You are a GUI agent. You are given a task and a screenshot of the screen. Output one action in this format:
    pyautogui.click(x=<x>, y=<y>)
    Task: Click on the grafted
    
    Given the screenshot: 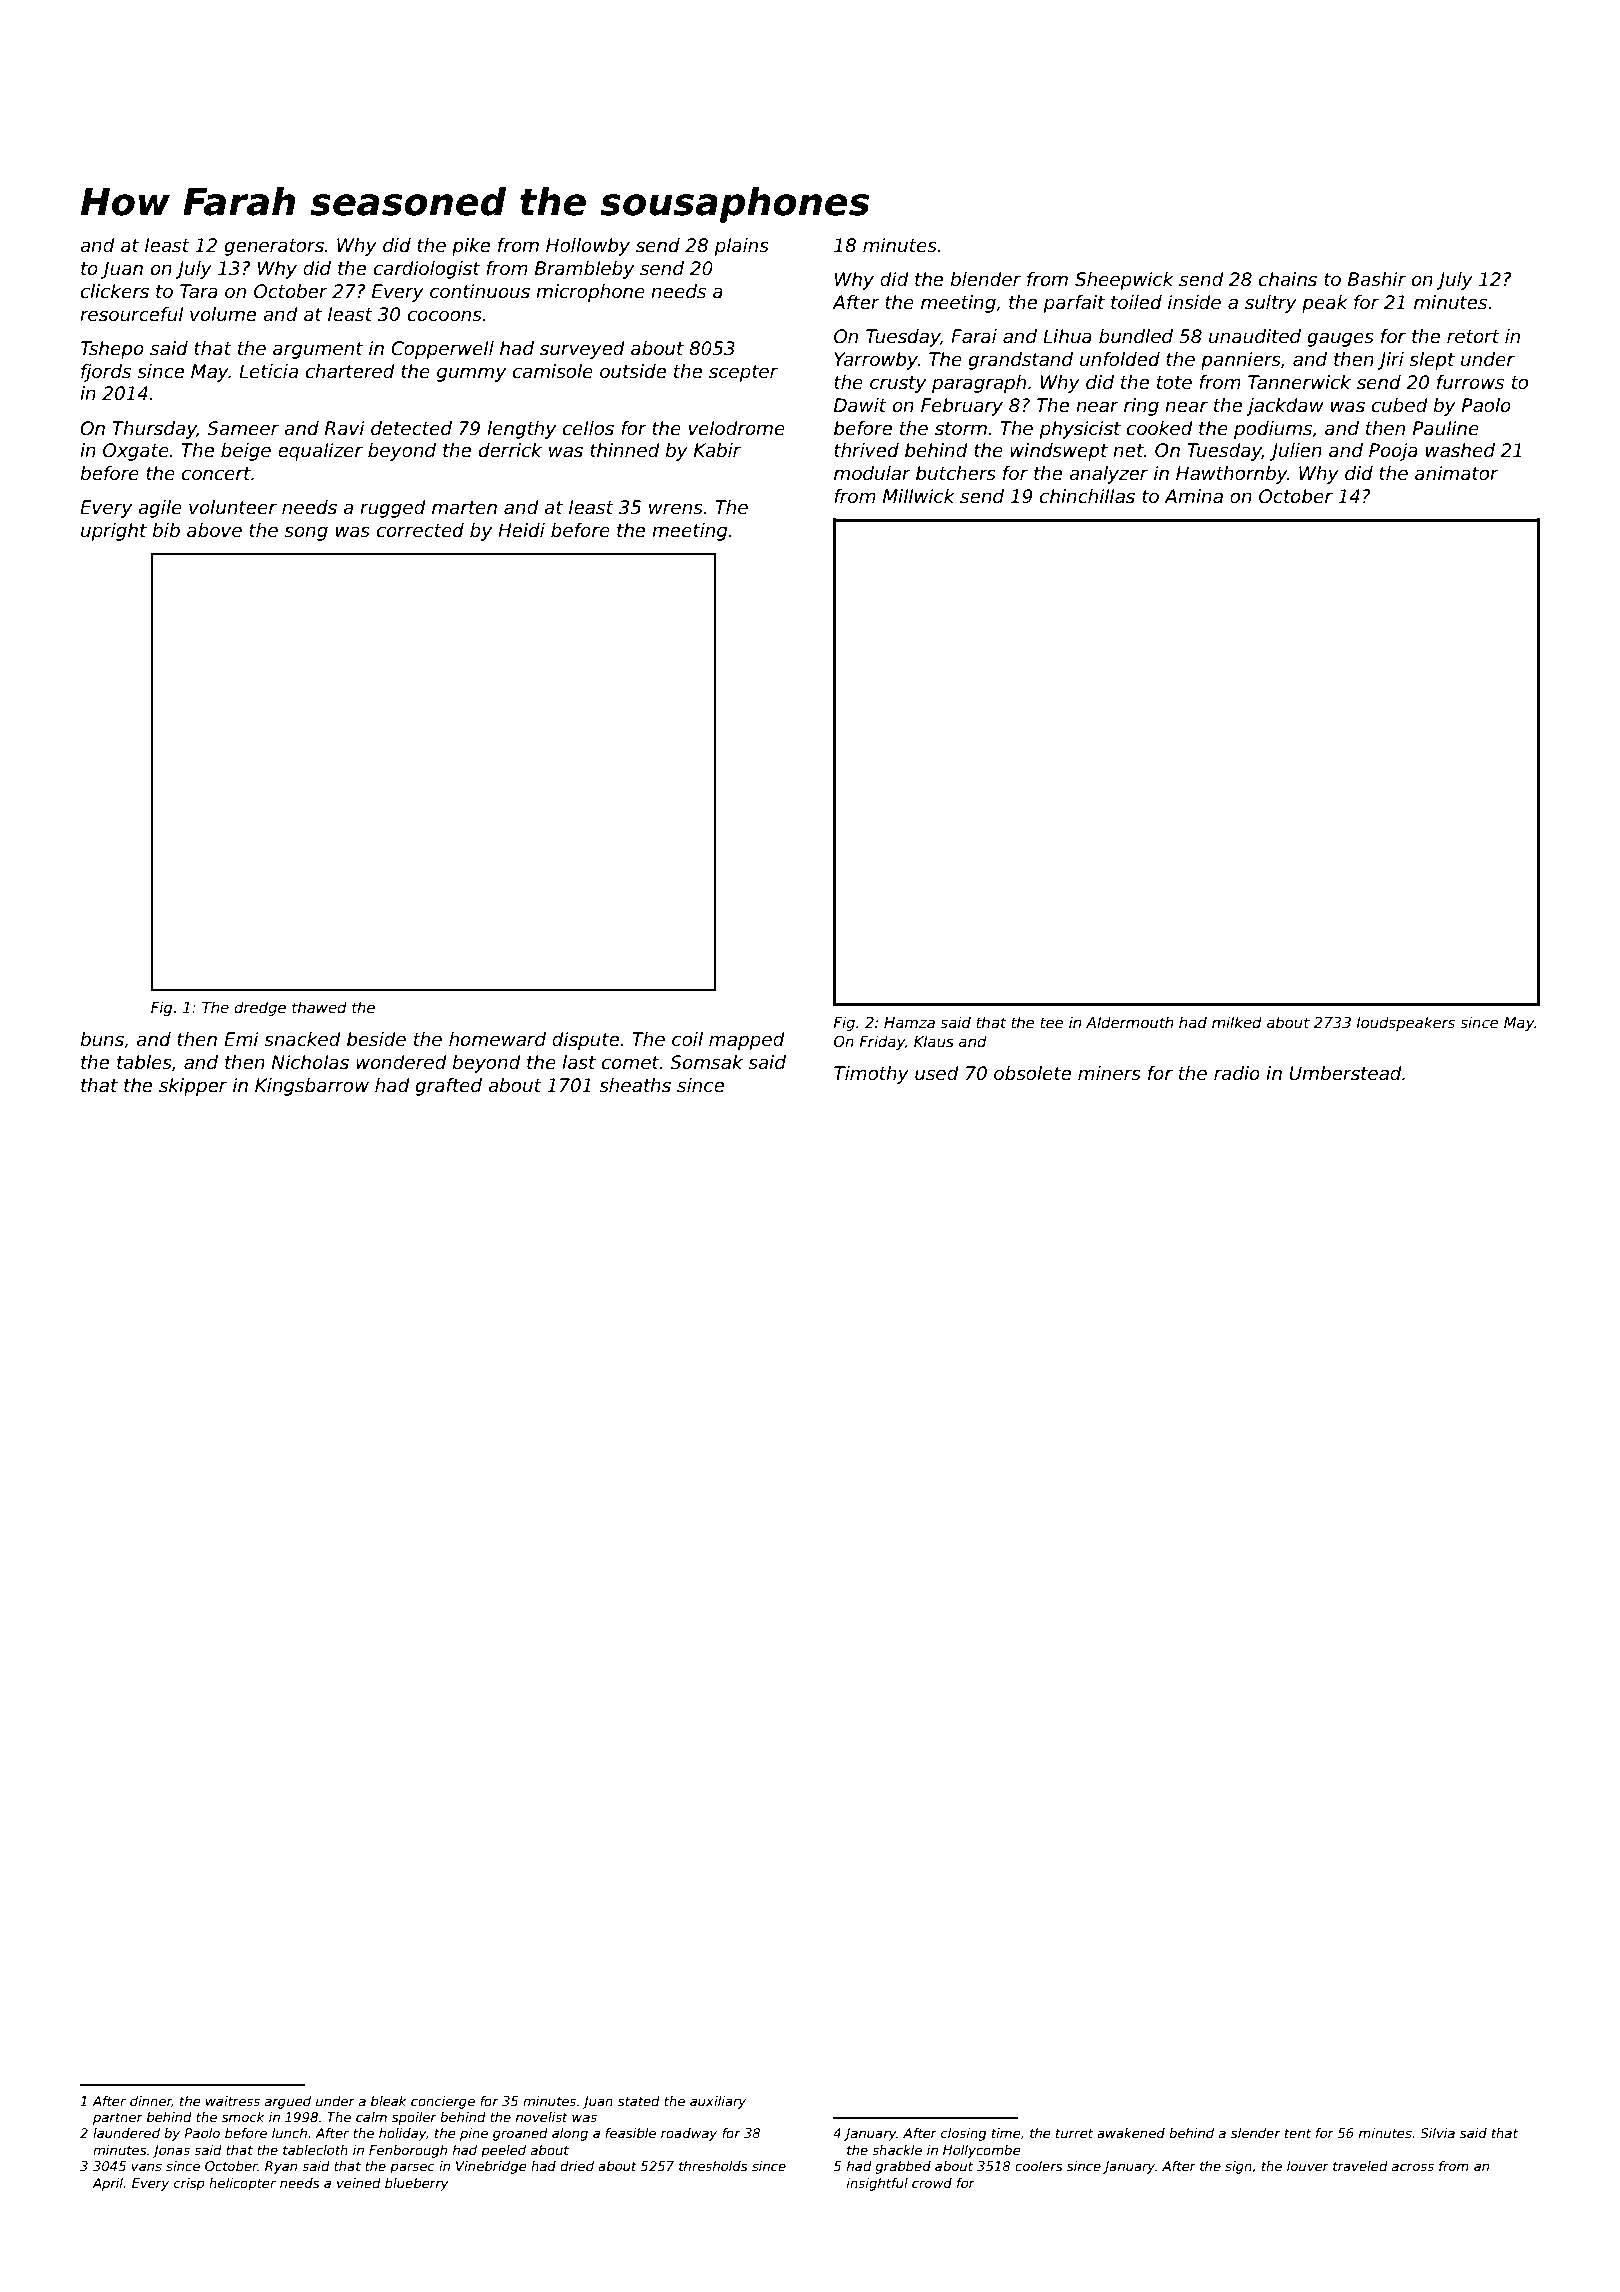 What is the action you would take?
    pyautogui.click(x=448, y=1087)
